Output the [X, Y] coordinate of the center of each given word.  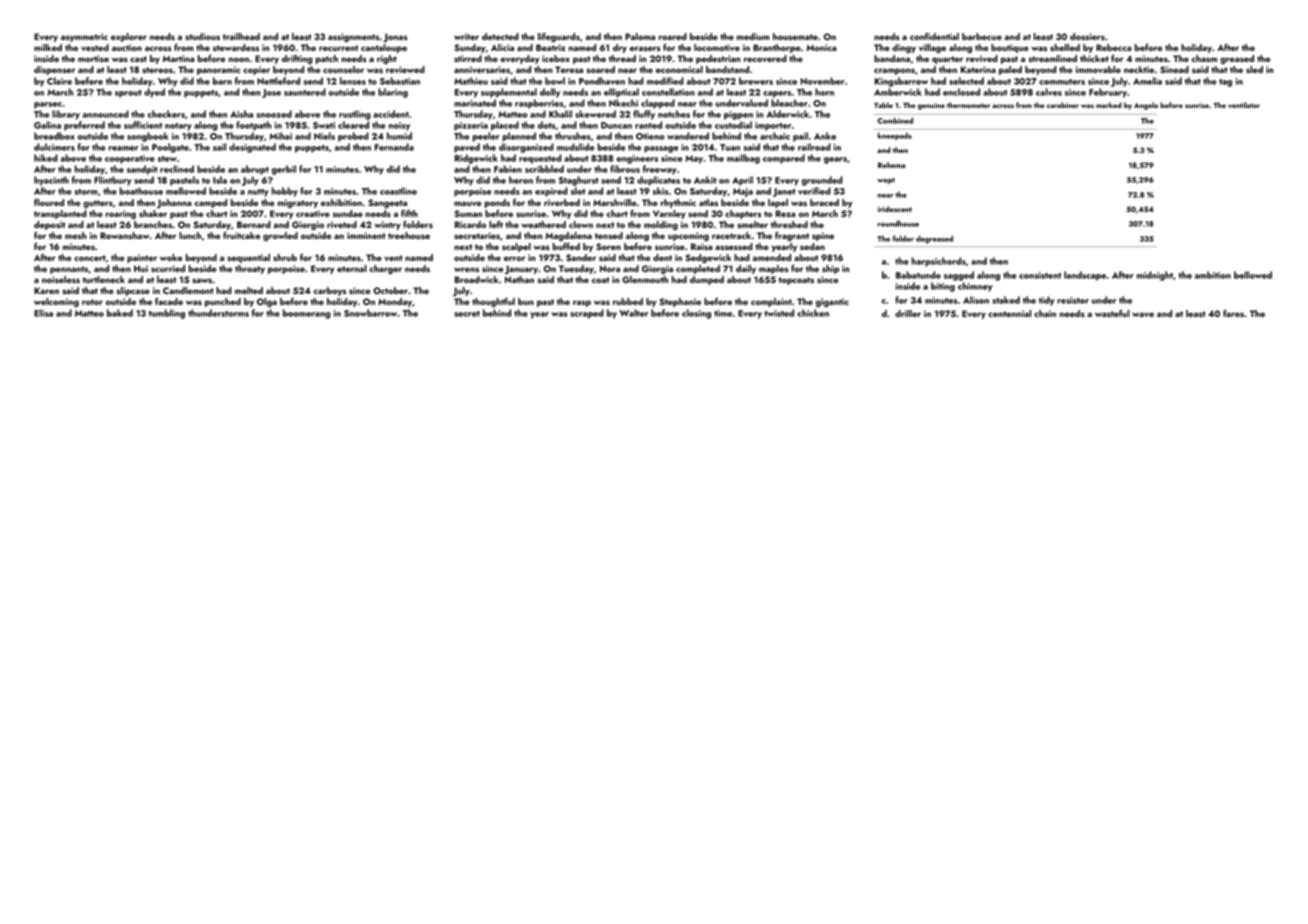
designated [252, 148]
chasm [1204, 58]
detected [500, 36]
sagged [959, 276]
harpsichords [939, 262]
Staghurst [579, 181]
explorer [129, 37]
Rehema [891, 165]
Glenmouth [645, 279]
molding [661, 225]
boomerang [306, 314]
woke [171, 257]
